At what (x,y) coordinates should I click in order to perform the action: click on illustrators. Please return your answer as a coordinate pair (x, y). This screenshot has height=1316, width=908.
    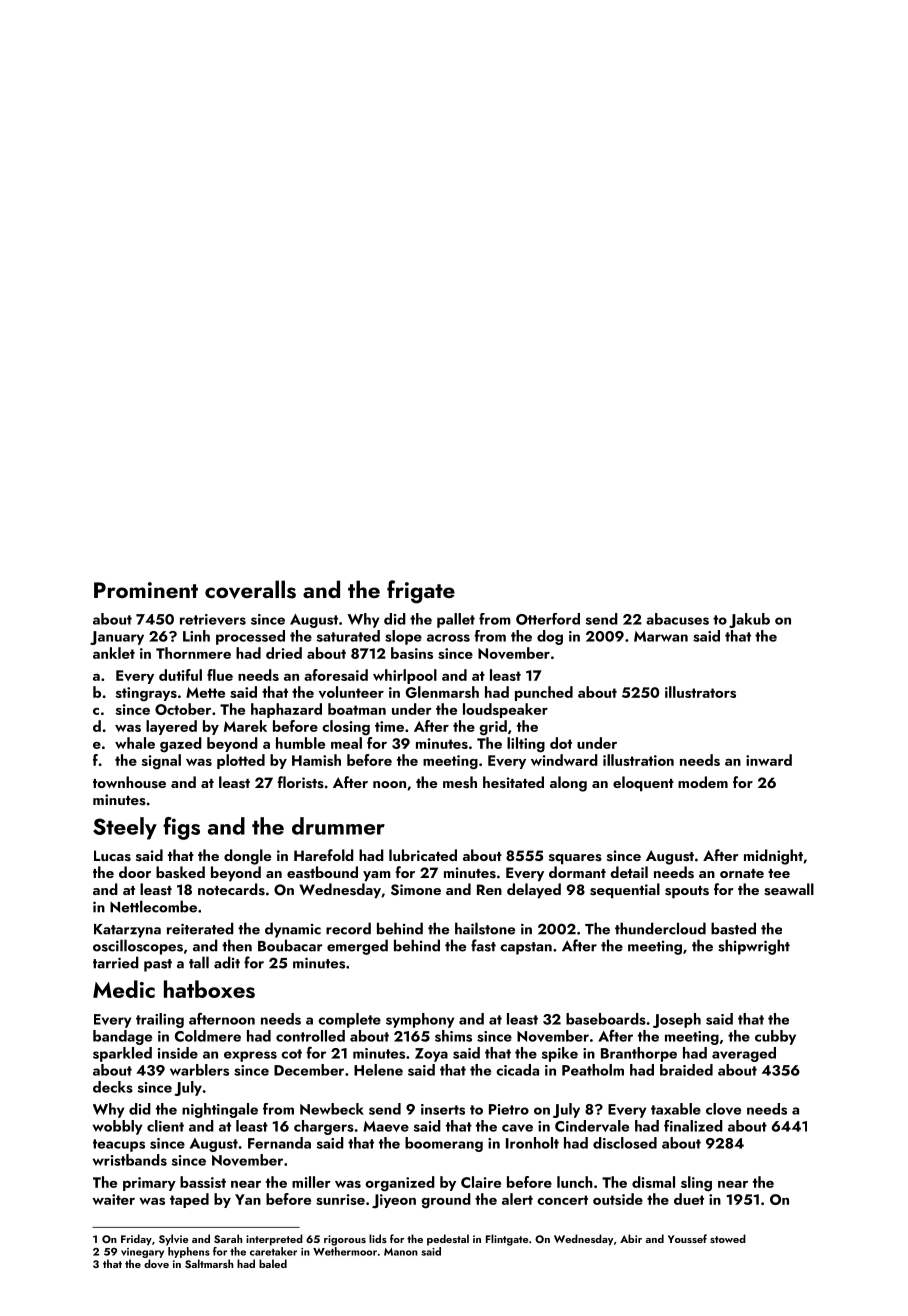
    Looking at the image, I should click on (700, 692).
